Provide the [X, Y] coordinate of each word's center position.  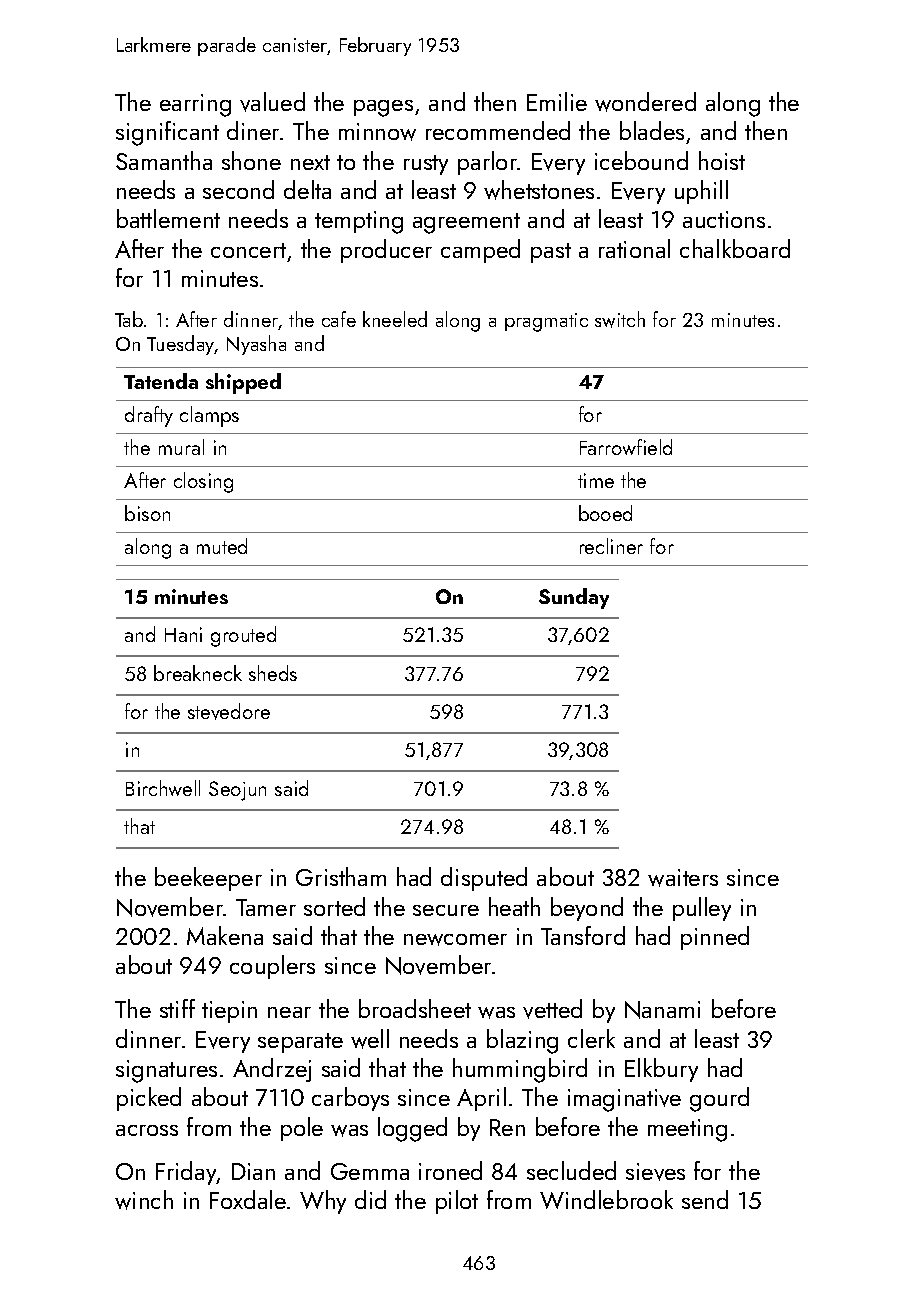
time [596, 480]
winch [144, 1200]
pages [383, 108]
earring [195, 105]
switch [620, 319]
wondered [645, 102]
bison [147, 513]
